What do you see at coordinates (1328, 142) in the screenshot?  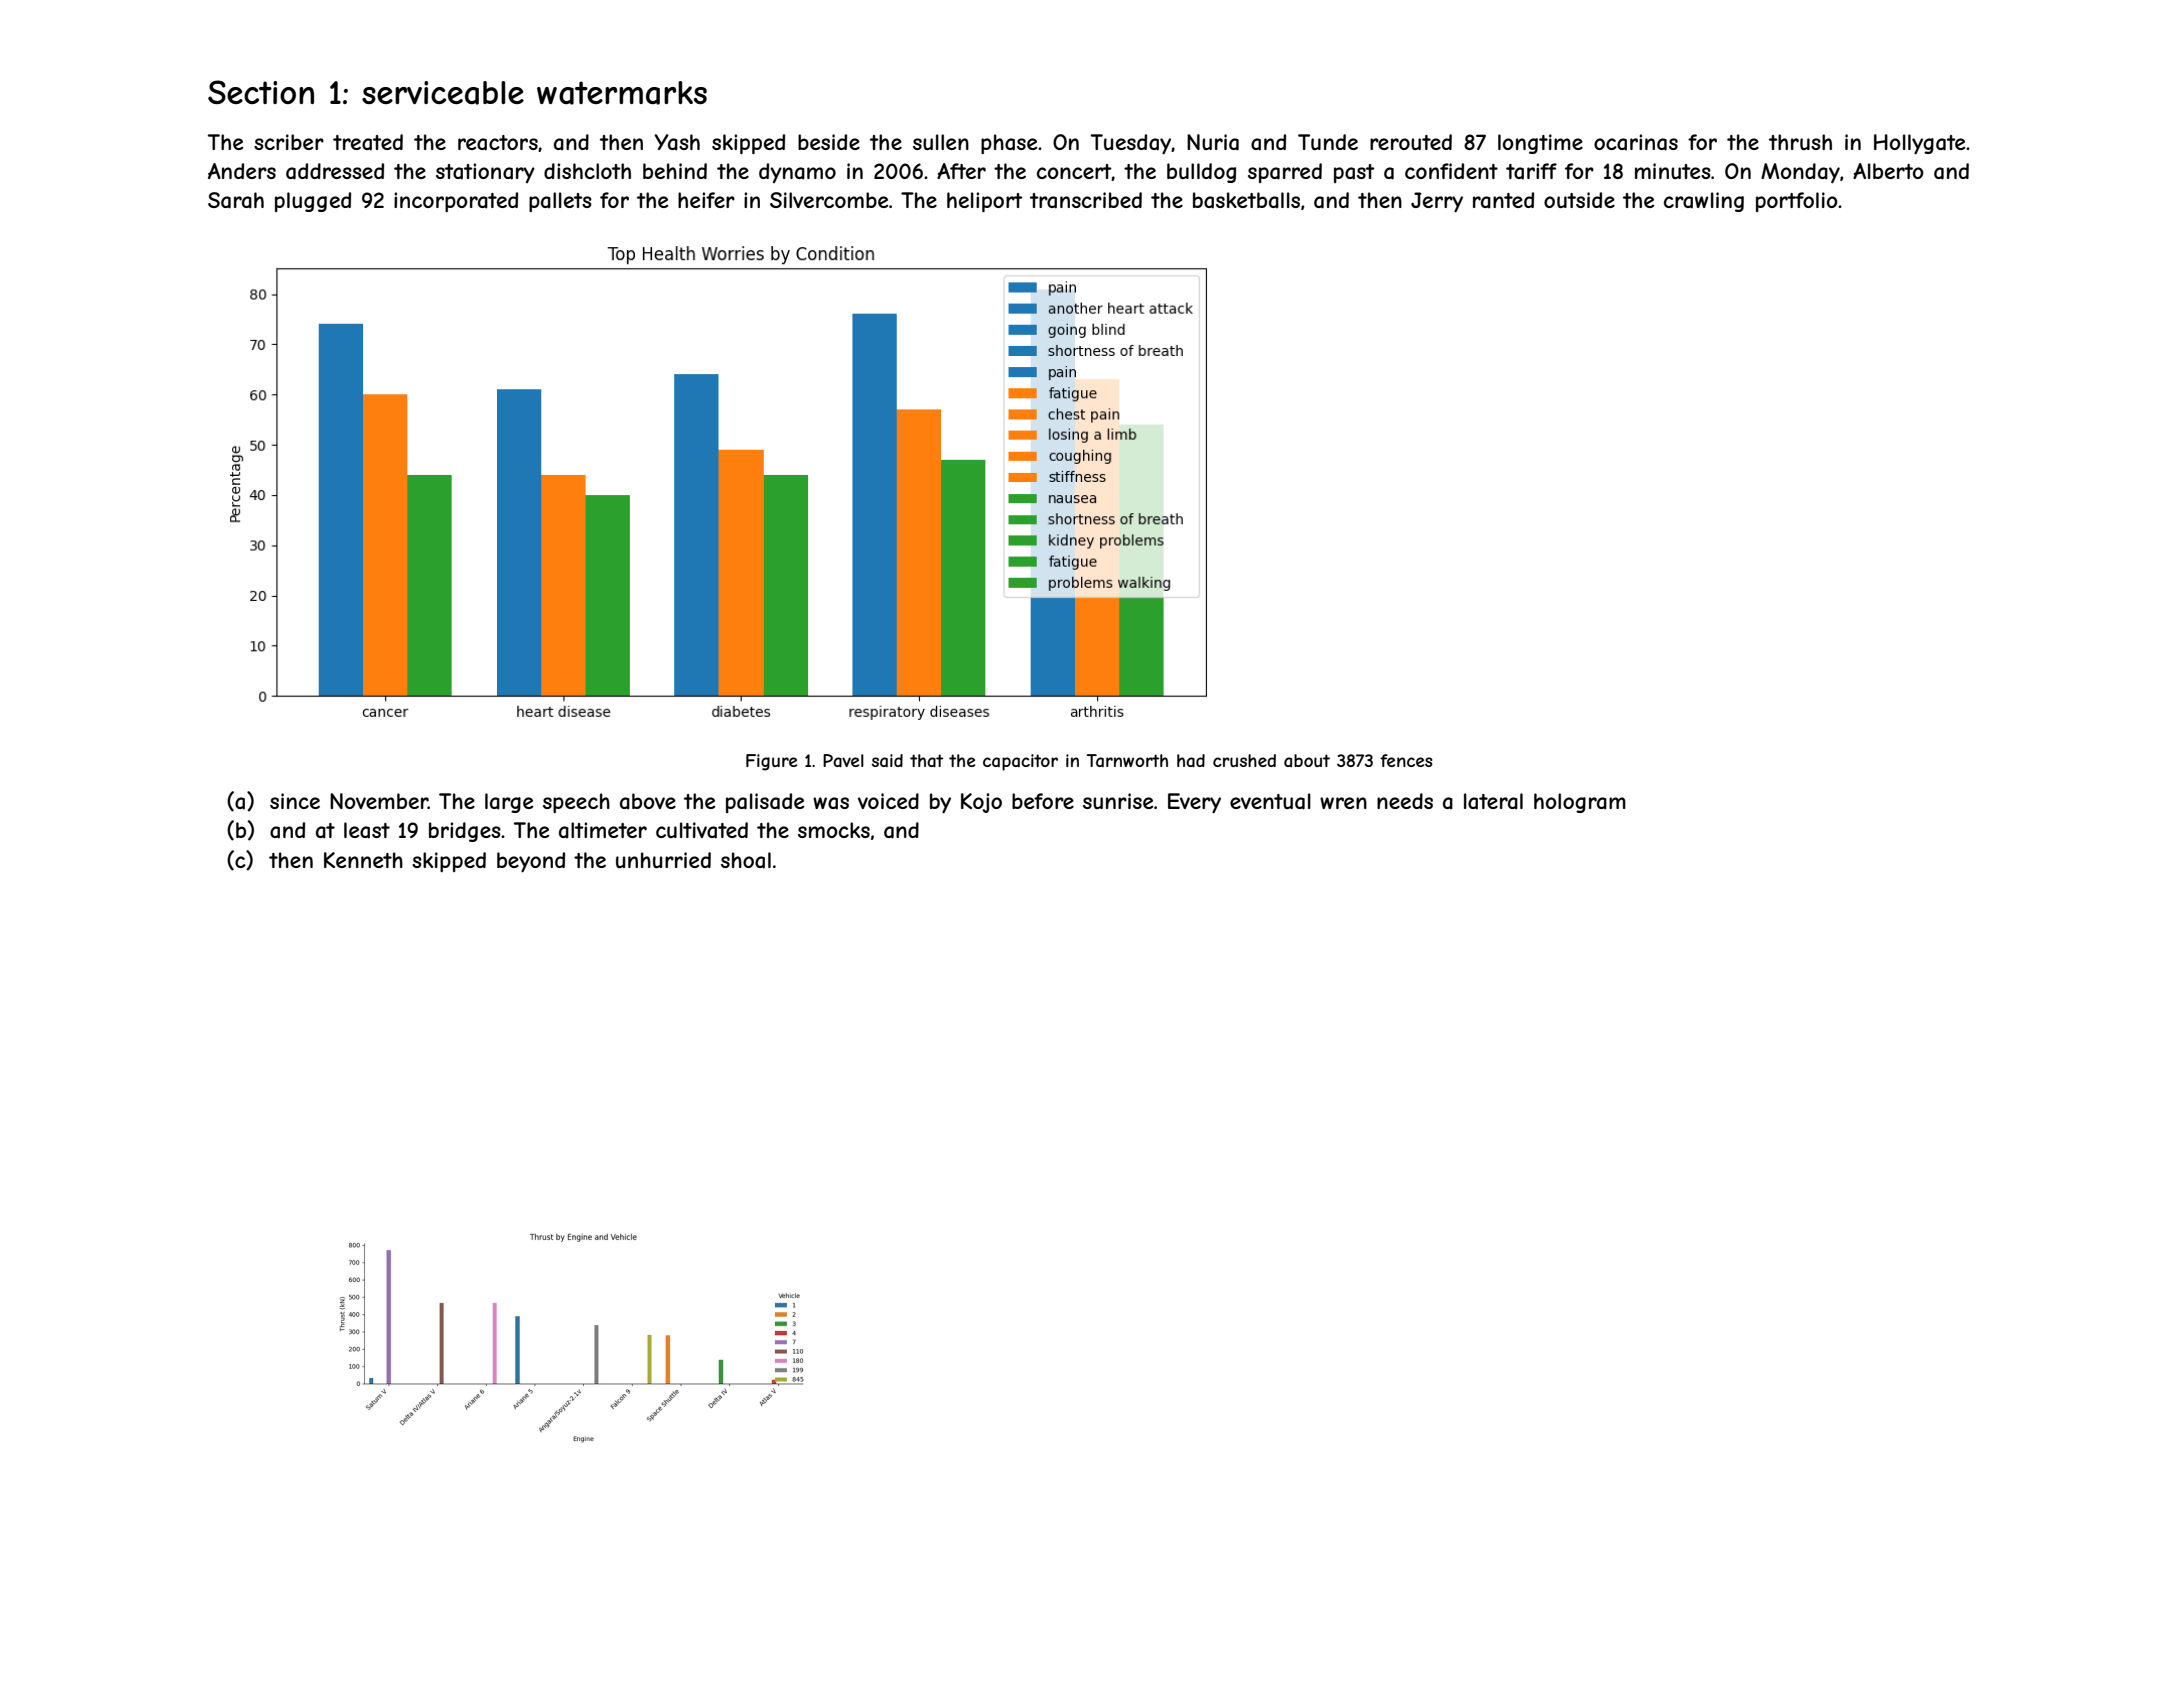 I see `Tunde` at bounding box center [1328, 142].
